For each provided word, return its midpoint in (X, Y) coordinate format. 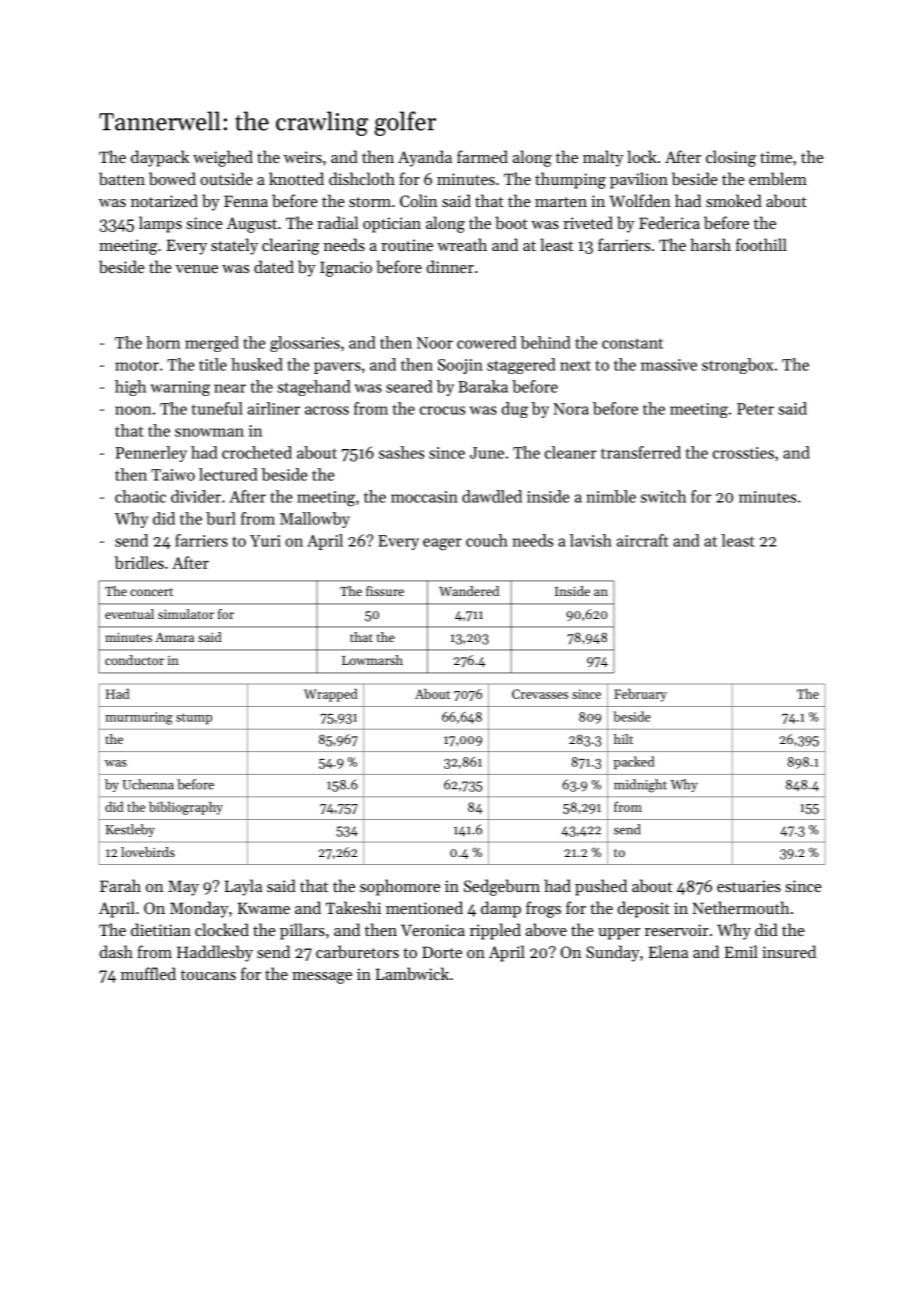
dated (274, 266)
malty (603, 158)
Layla (243, 887)
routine (407, 245)
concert (151, 592)
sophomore (400, 887)
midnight (640, 786)
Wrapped (331, 695)
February (640, 695)
